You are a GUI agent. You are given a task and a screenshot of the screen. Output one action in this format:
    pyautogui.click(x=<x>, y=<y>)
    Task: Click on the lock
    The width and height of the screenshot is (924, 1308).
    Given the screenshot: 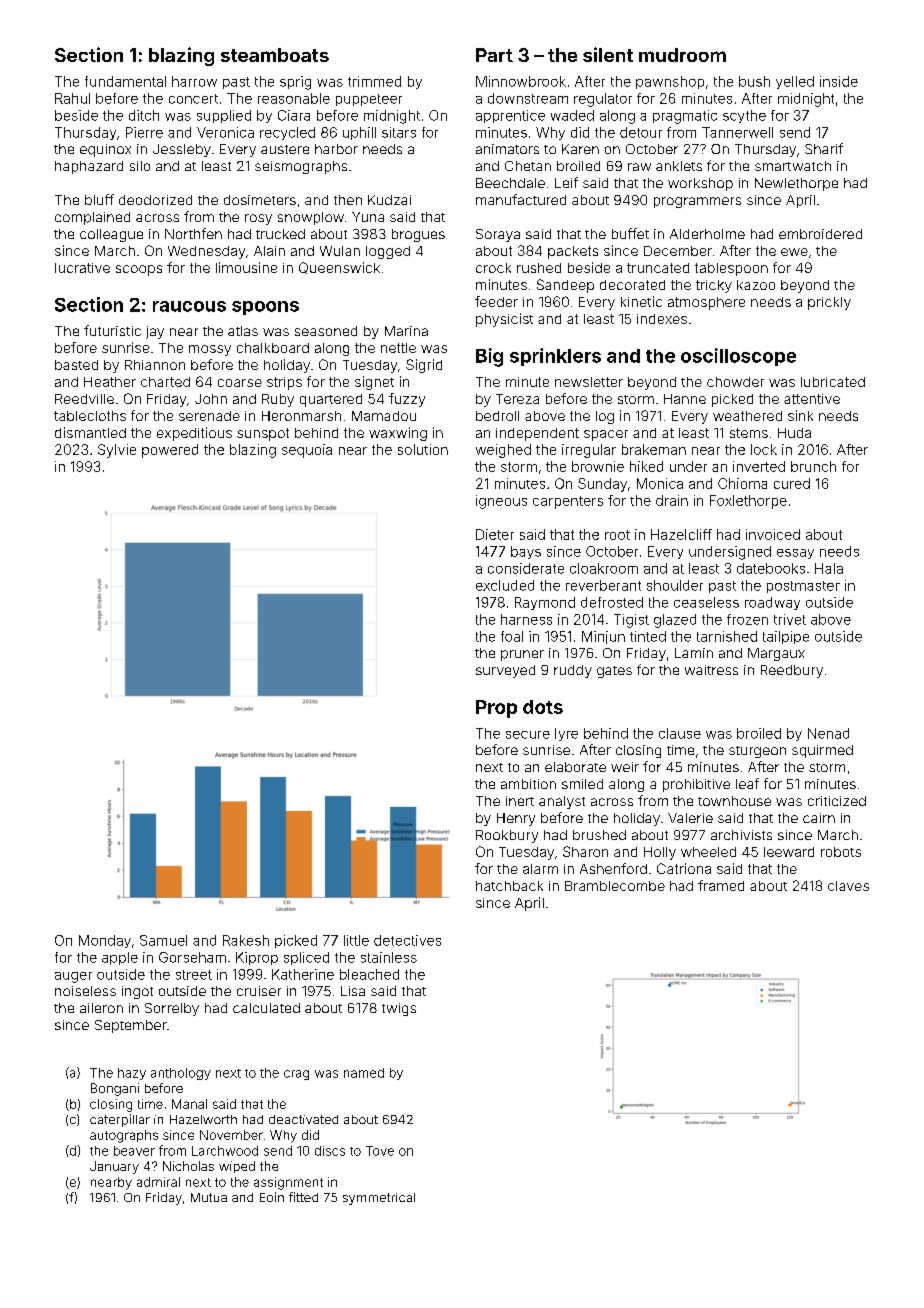 What is the action you would take?
    pyautogui.click(x=764, y=449)
